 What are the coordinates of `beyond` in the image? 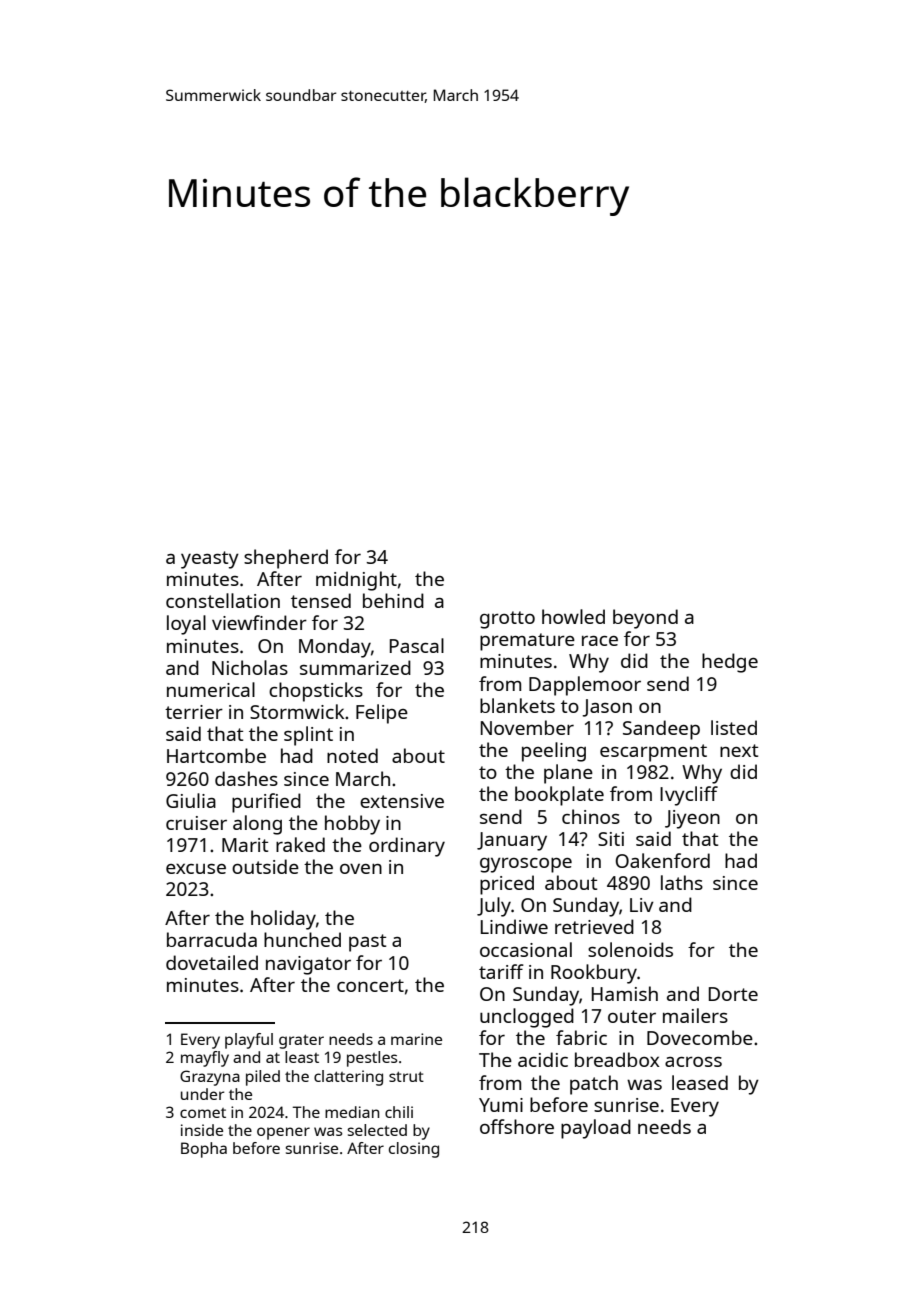 It's located at (645, 619).
